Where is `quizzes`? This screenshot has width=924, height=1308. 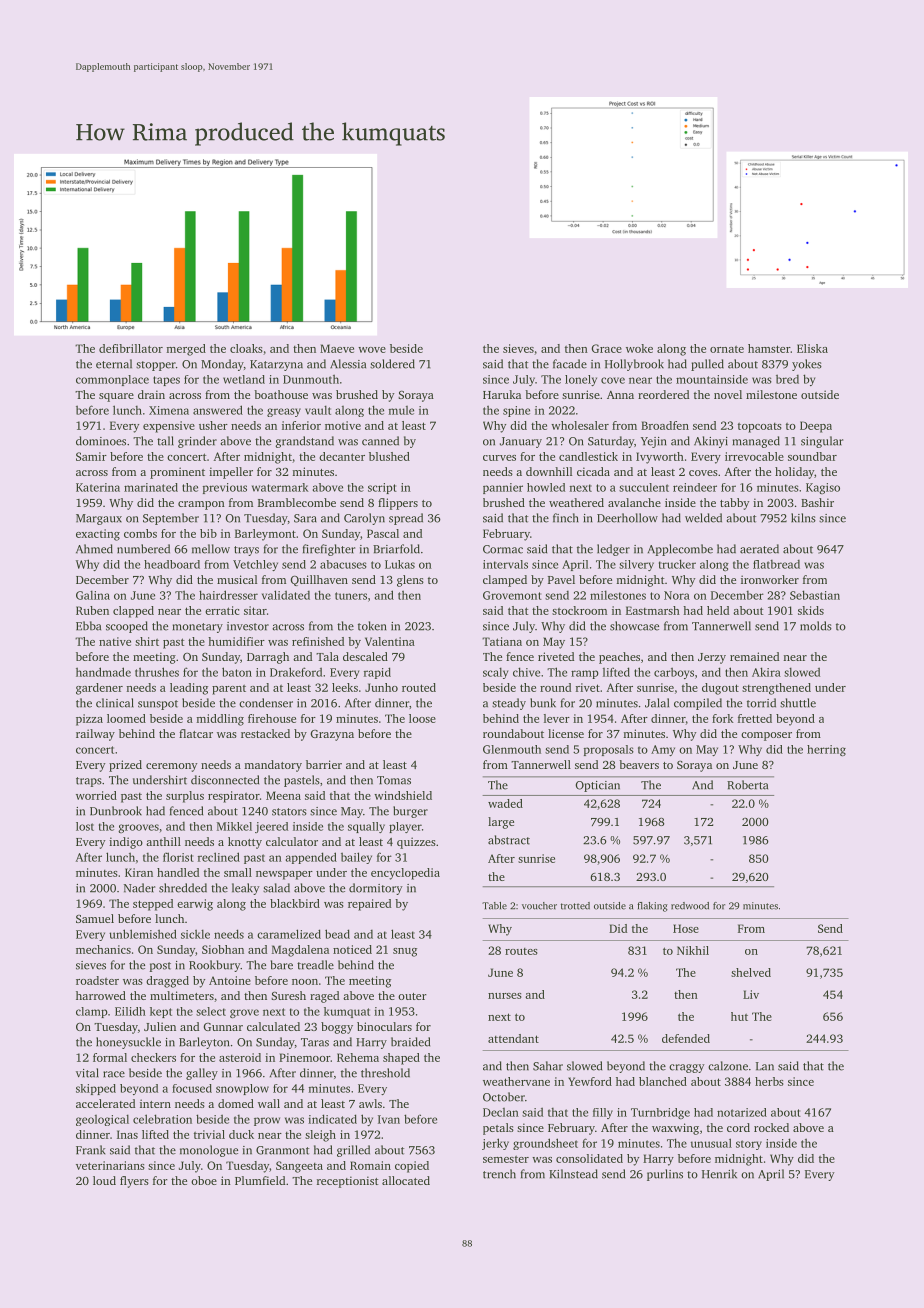
quizzes is located at coordinates (416, 843).
